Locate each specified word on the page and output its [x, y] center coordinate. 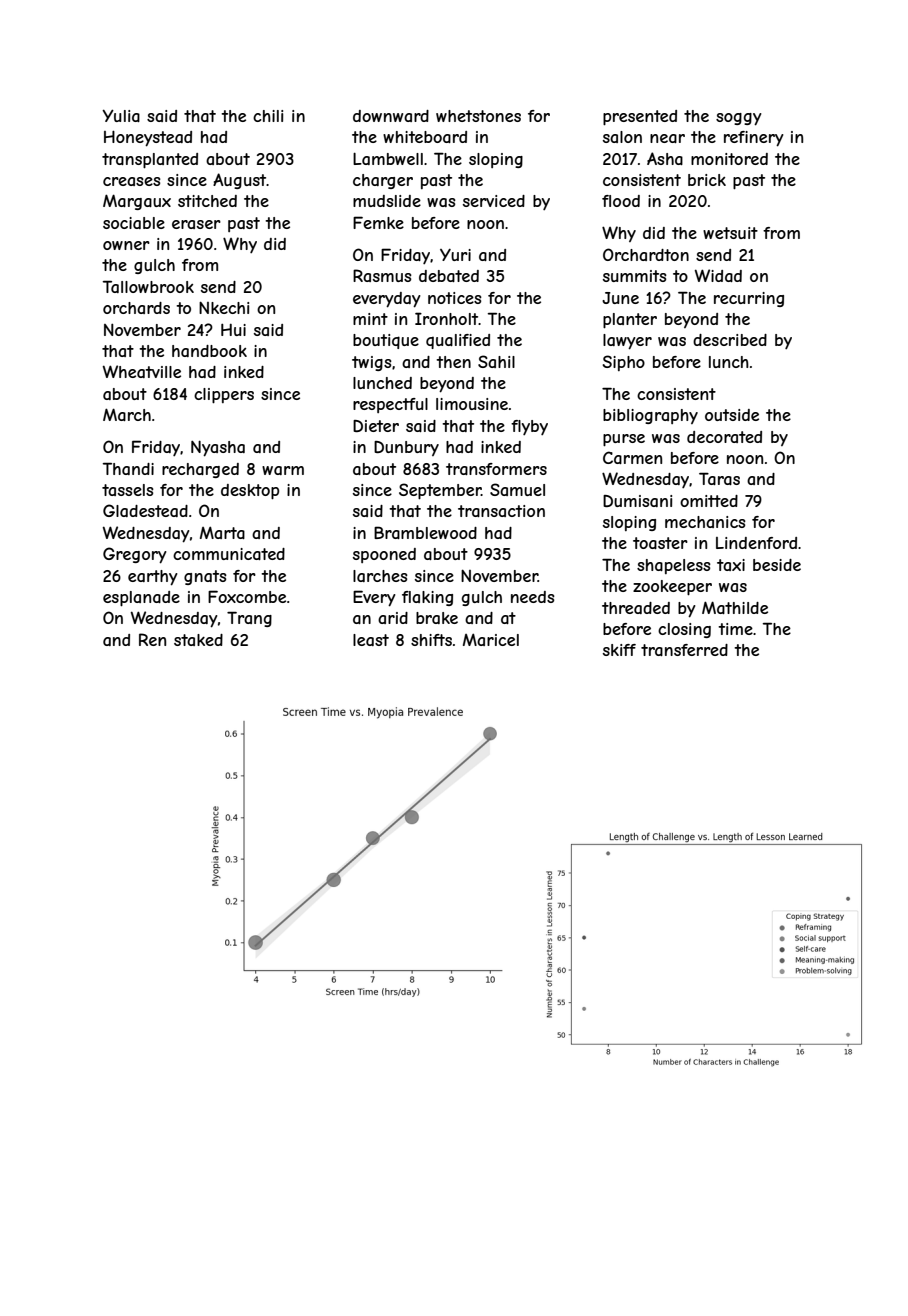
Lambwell [388, 158]
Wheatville [142, 371]
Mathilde [735, 607]
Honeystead [148, 138]
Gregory [135, 555]
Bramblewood [425, 532]
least [371, 640]
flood [621, 201]
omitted [709, 501]
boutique [386, 341]
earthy [153, 578]
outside [732, 415]
